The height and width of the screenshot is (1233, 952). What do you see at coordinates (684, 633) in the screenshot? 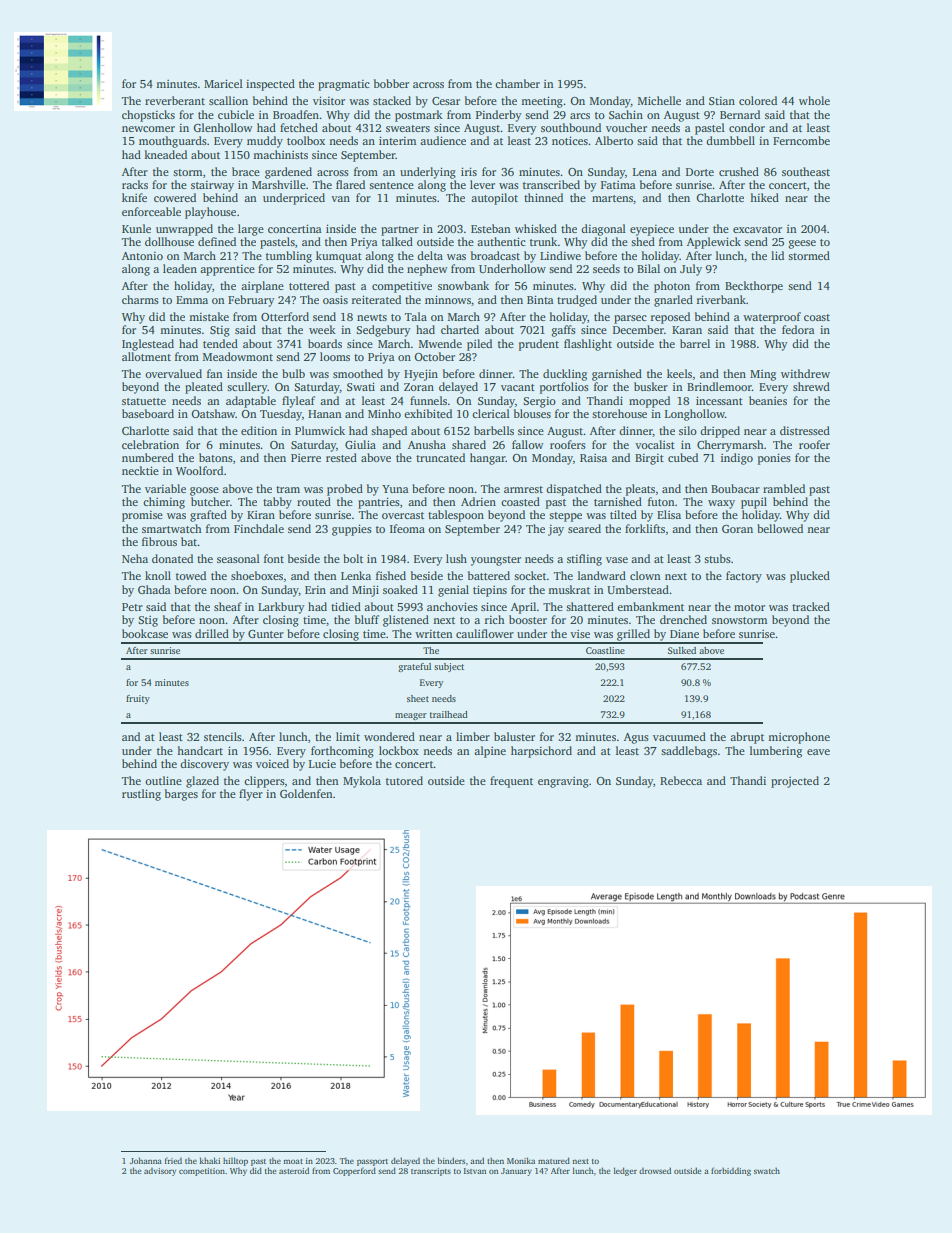
I see `Diane` at bounding box center [684, 633].
